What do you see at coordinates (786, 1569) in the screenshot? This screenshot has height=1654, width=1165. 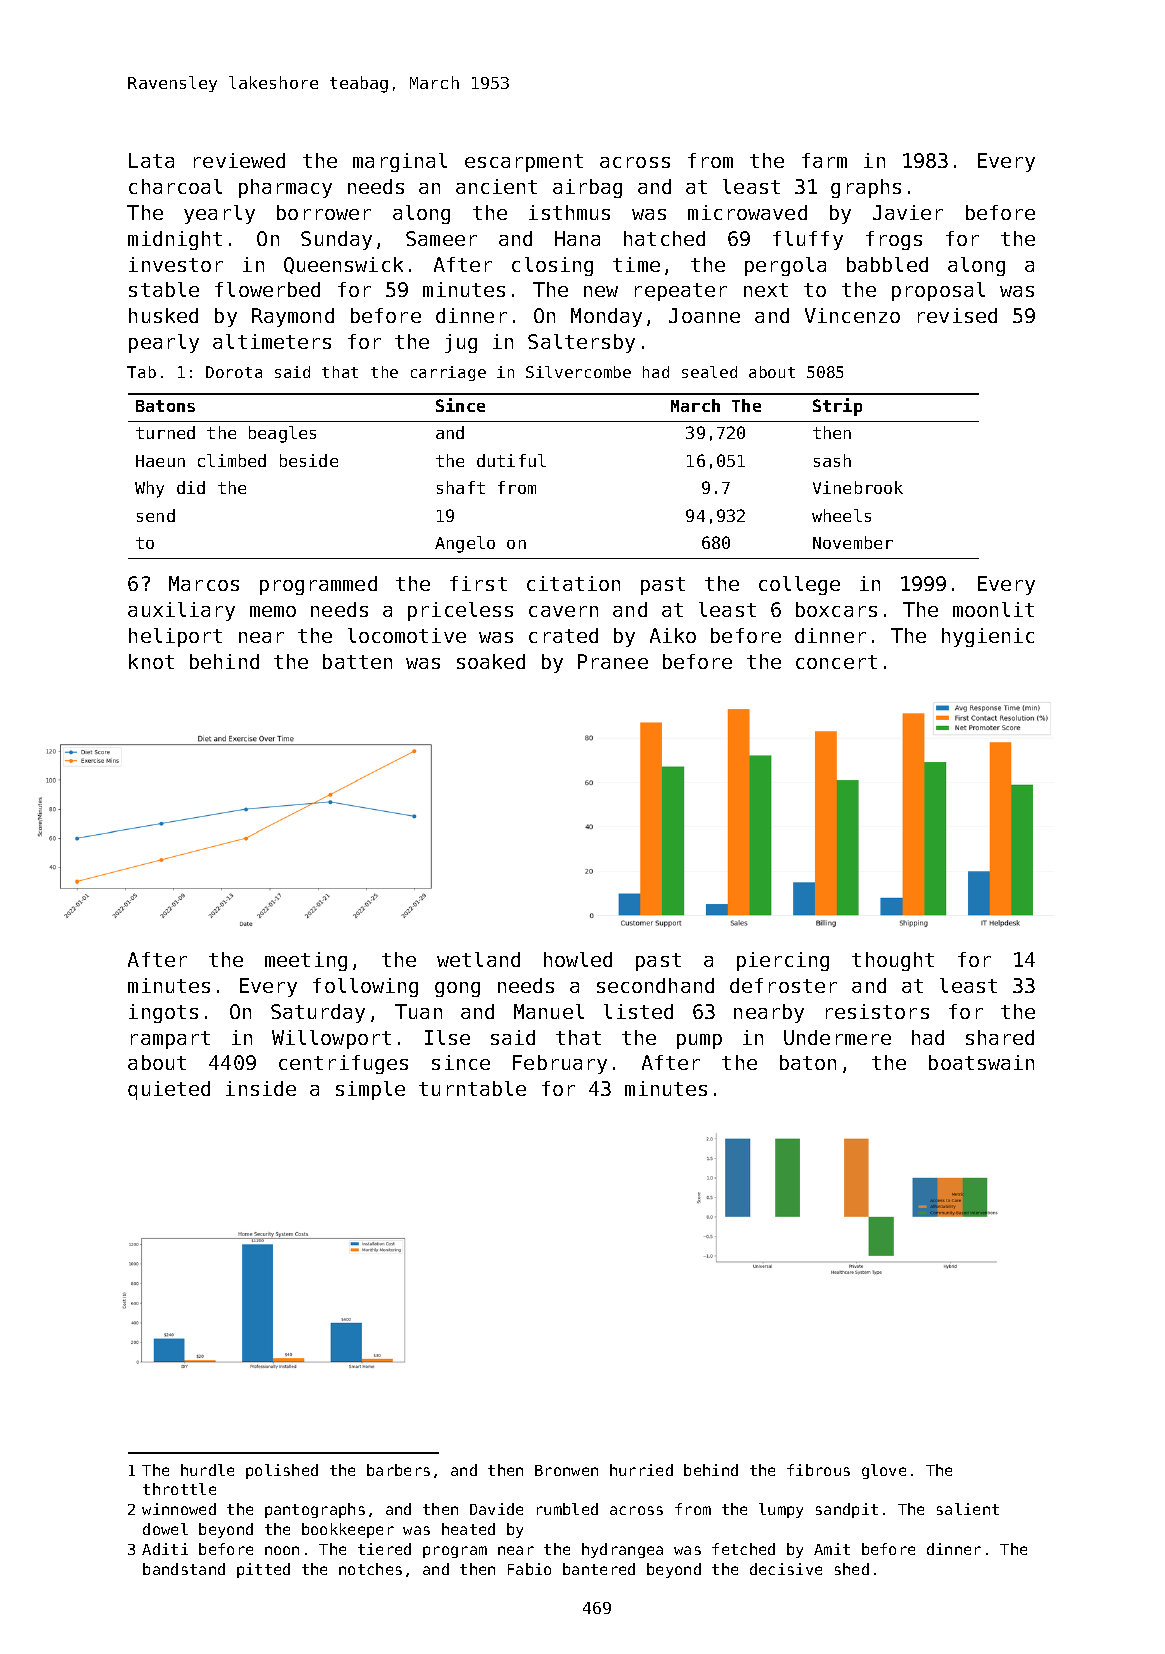 I see `decisive` at bounding box center [786, 1569].
